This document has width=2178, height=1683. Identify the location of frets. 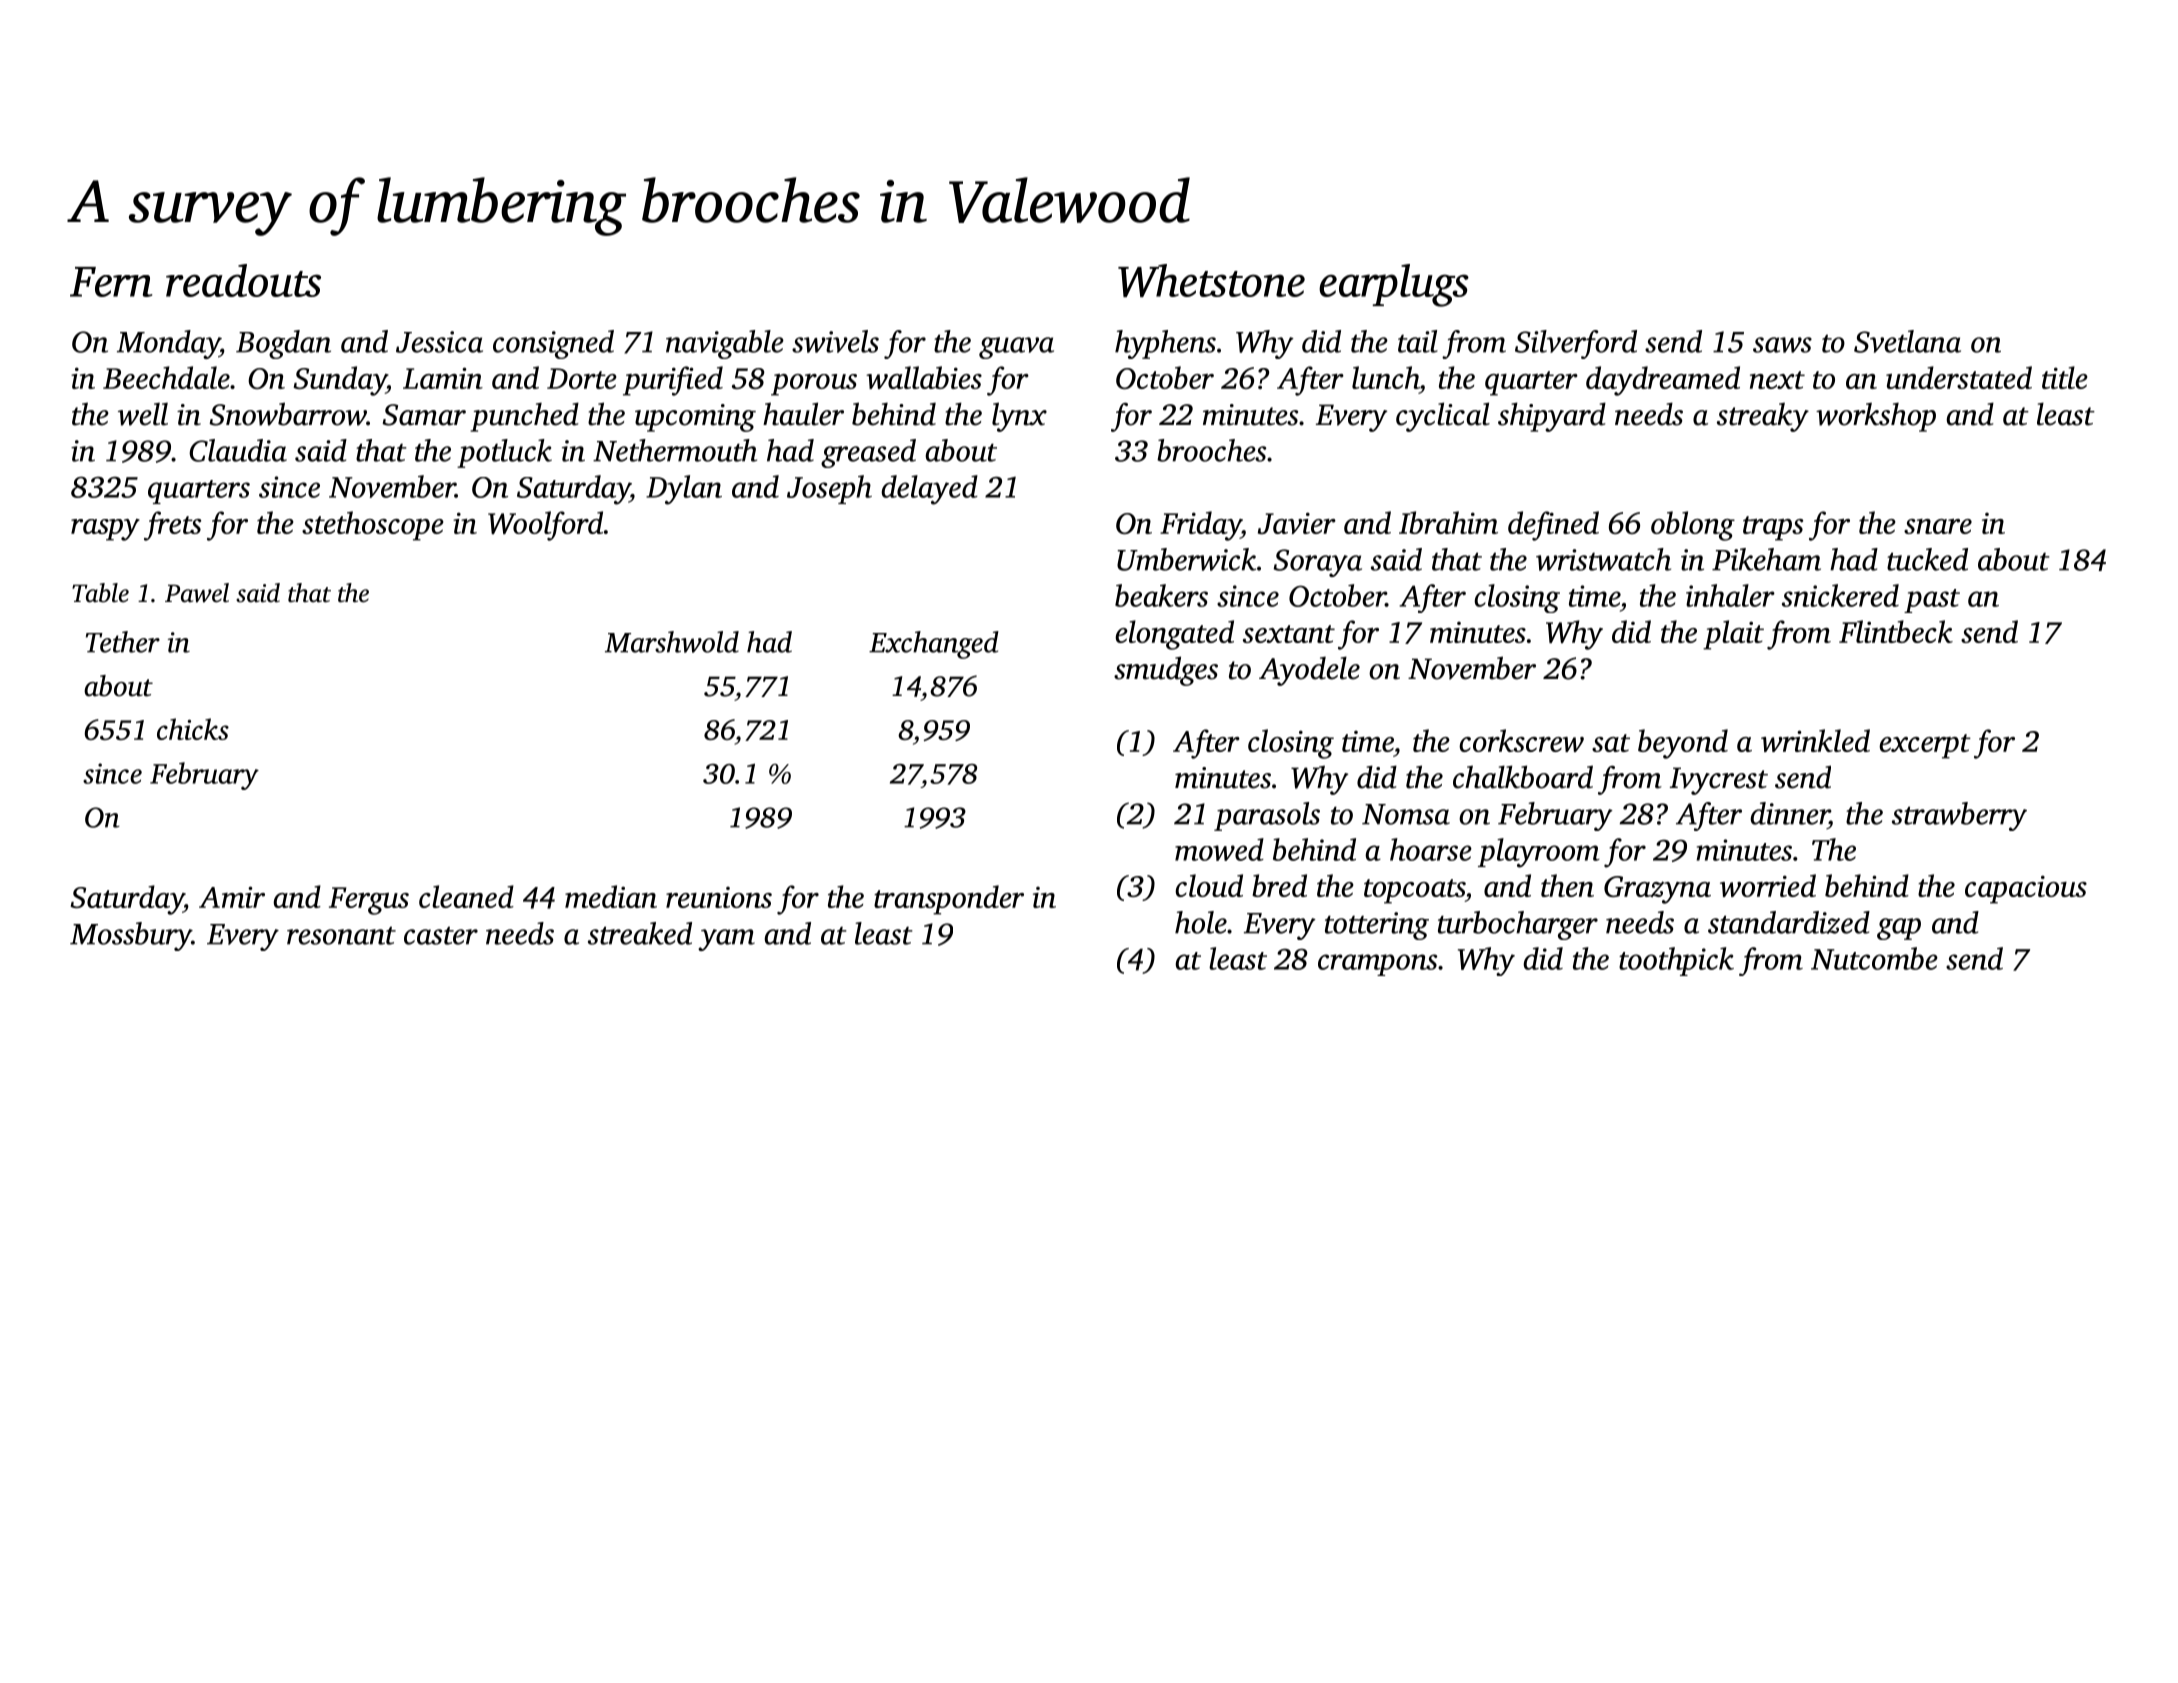
(172, 526).
